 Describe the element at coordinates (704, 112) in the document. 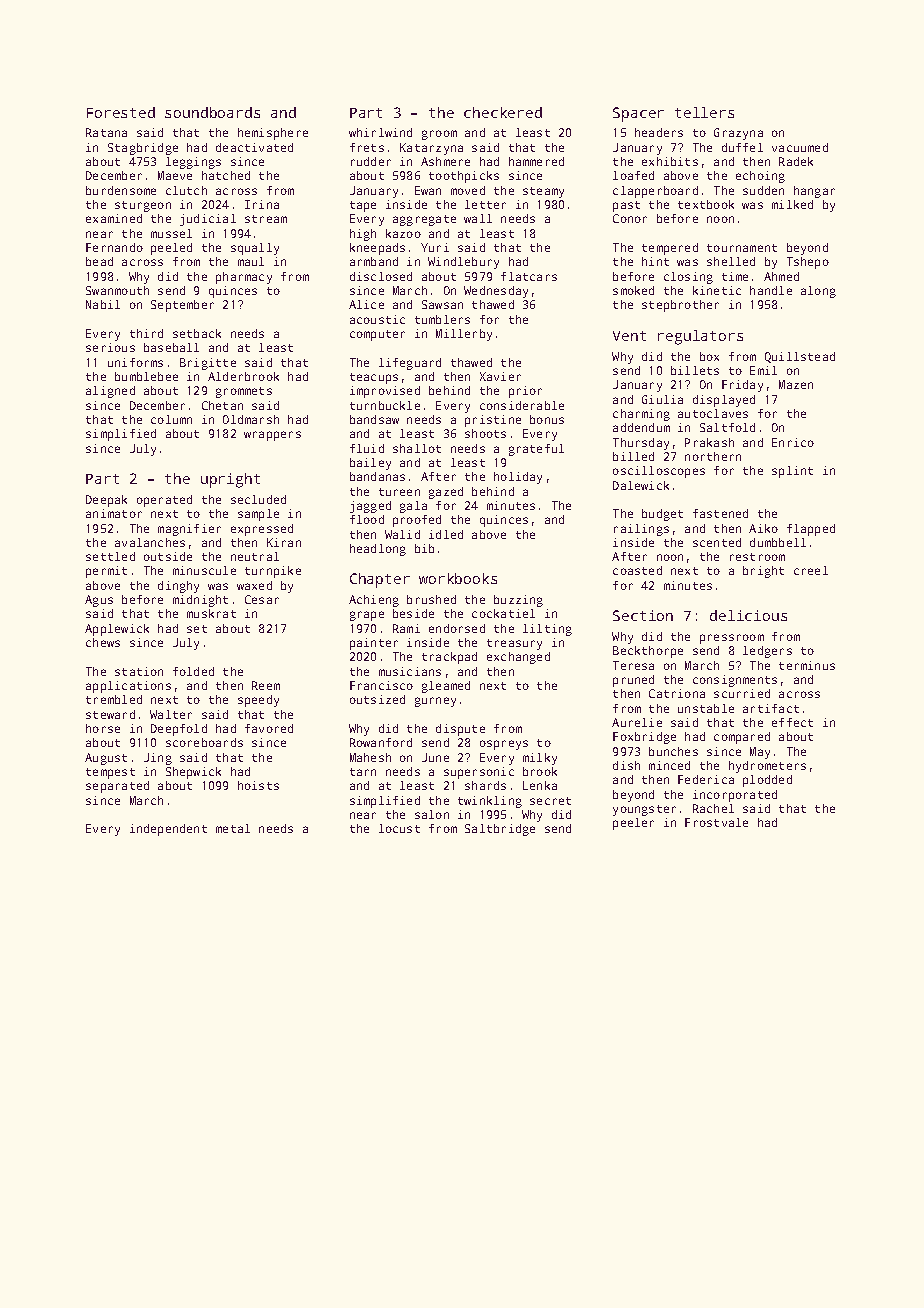

I see `tellers` at that location.
